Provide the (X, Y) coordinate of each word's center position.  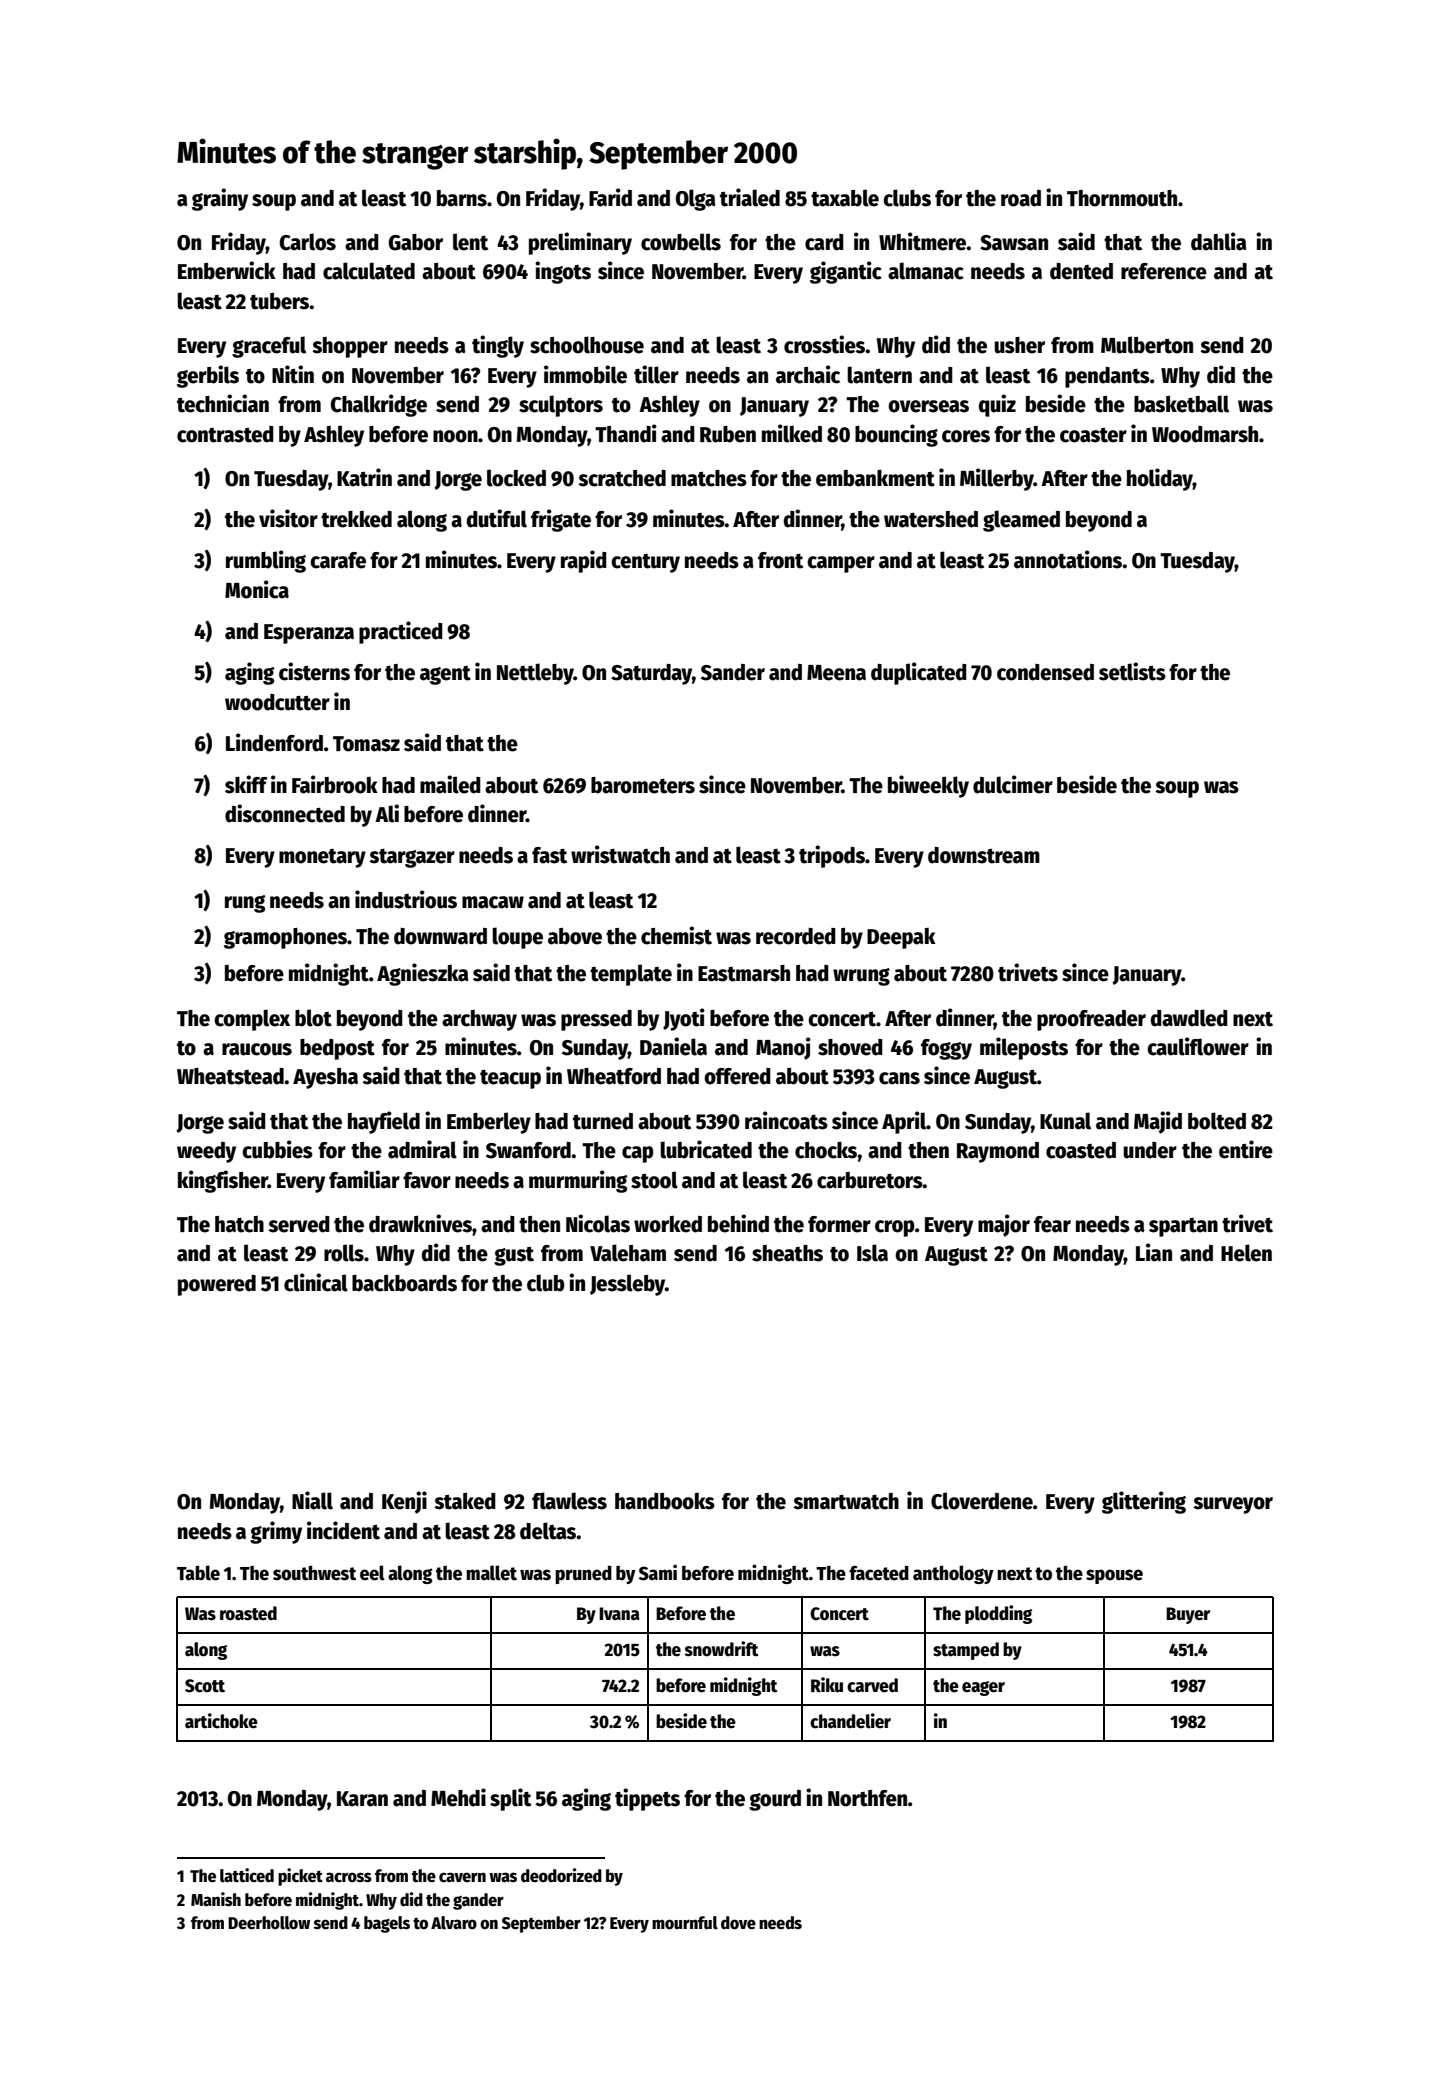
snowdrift (722, 1649)
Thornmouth (1122, 198)
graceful (269, 347)
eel (372, 1573)
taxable (845, 198)
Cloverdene (982, 1501)
